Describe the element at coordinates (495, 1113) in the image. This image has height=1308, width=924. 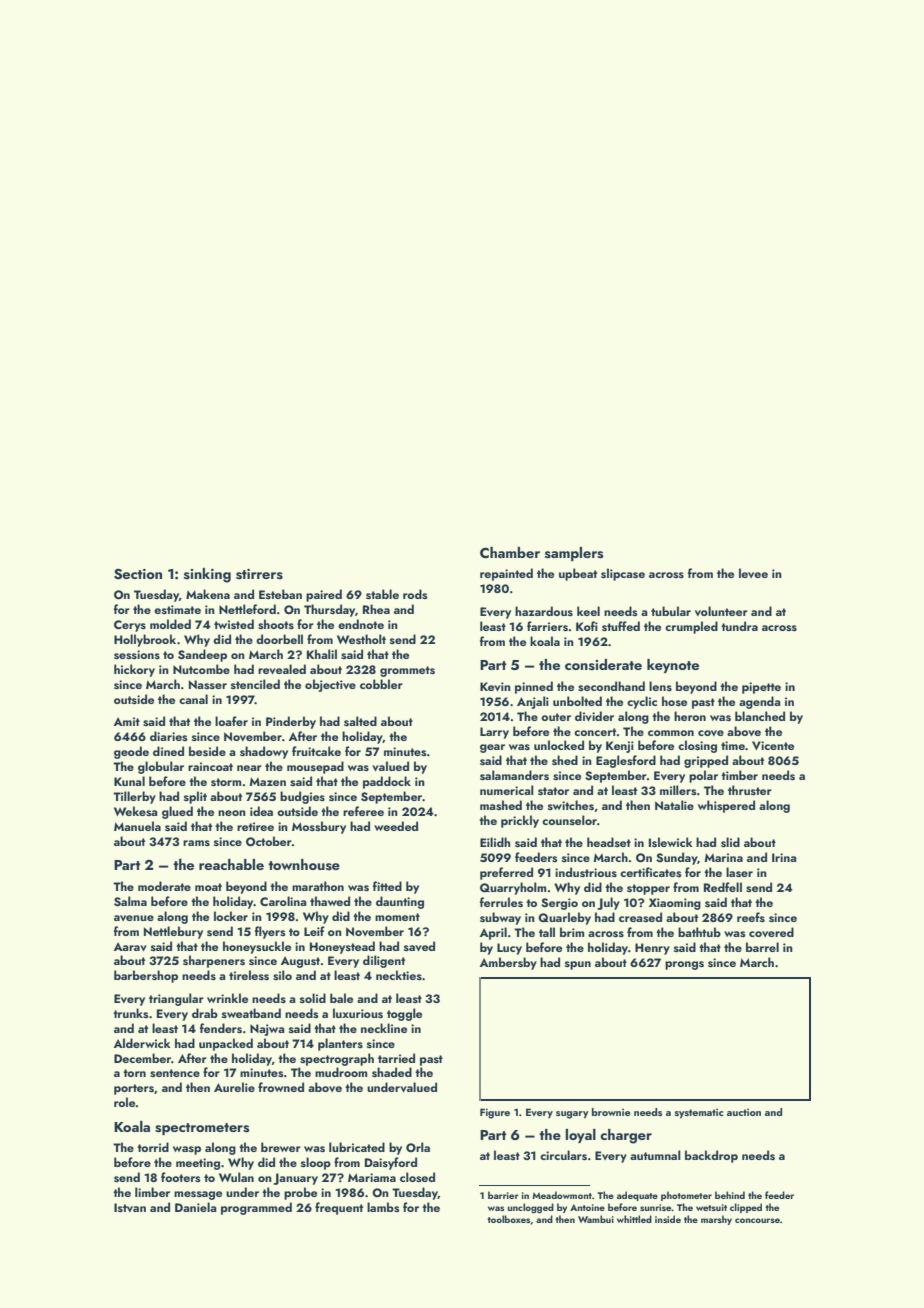
I see `Figure` at that location.
